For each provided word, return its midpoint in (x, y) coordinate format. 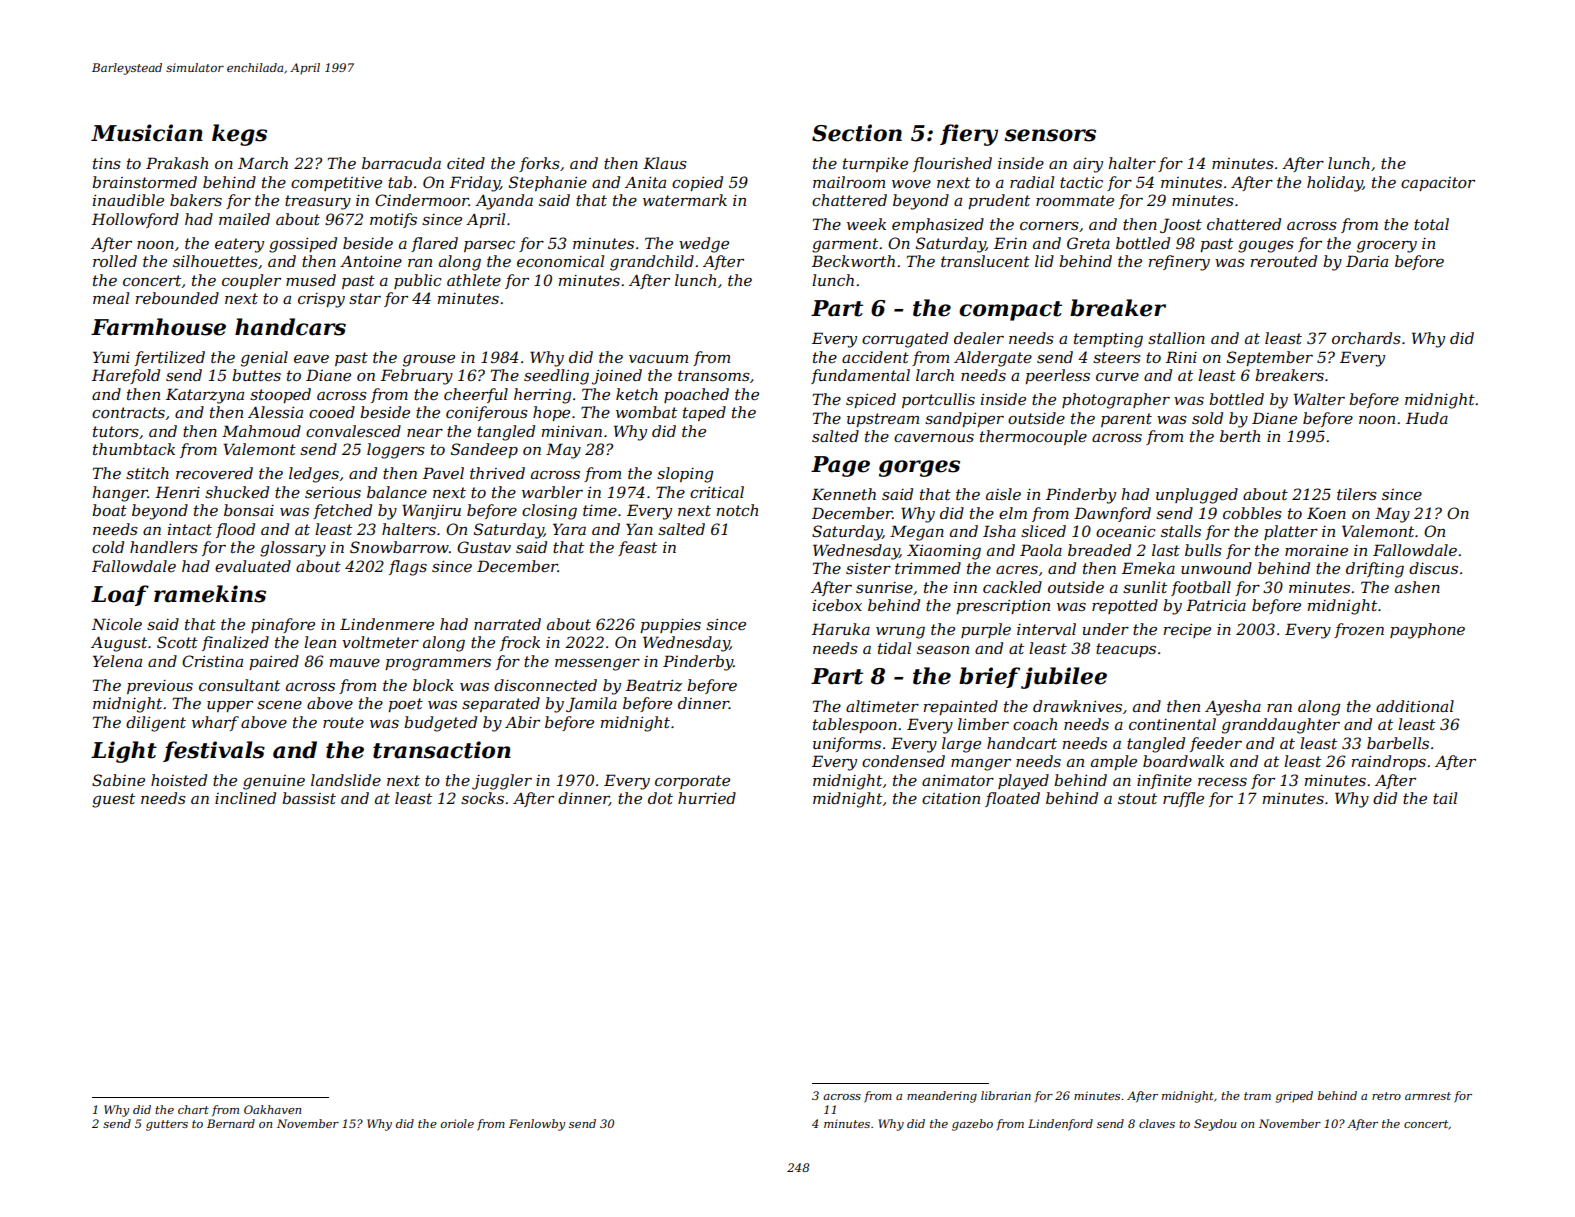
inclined (245, 798)
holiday (1335, 184)
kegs (239, 135)
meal (111, 298)
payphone (1427, 631)
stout (1137, 798)
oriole (457, 1123)
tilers (1357, 494)
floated (1012, 799)
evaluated (253, 566)
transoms (714, 375)
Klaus (665, 163)
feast (637, 548)
